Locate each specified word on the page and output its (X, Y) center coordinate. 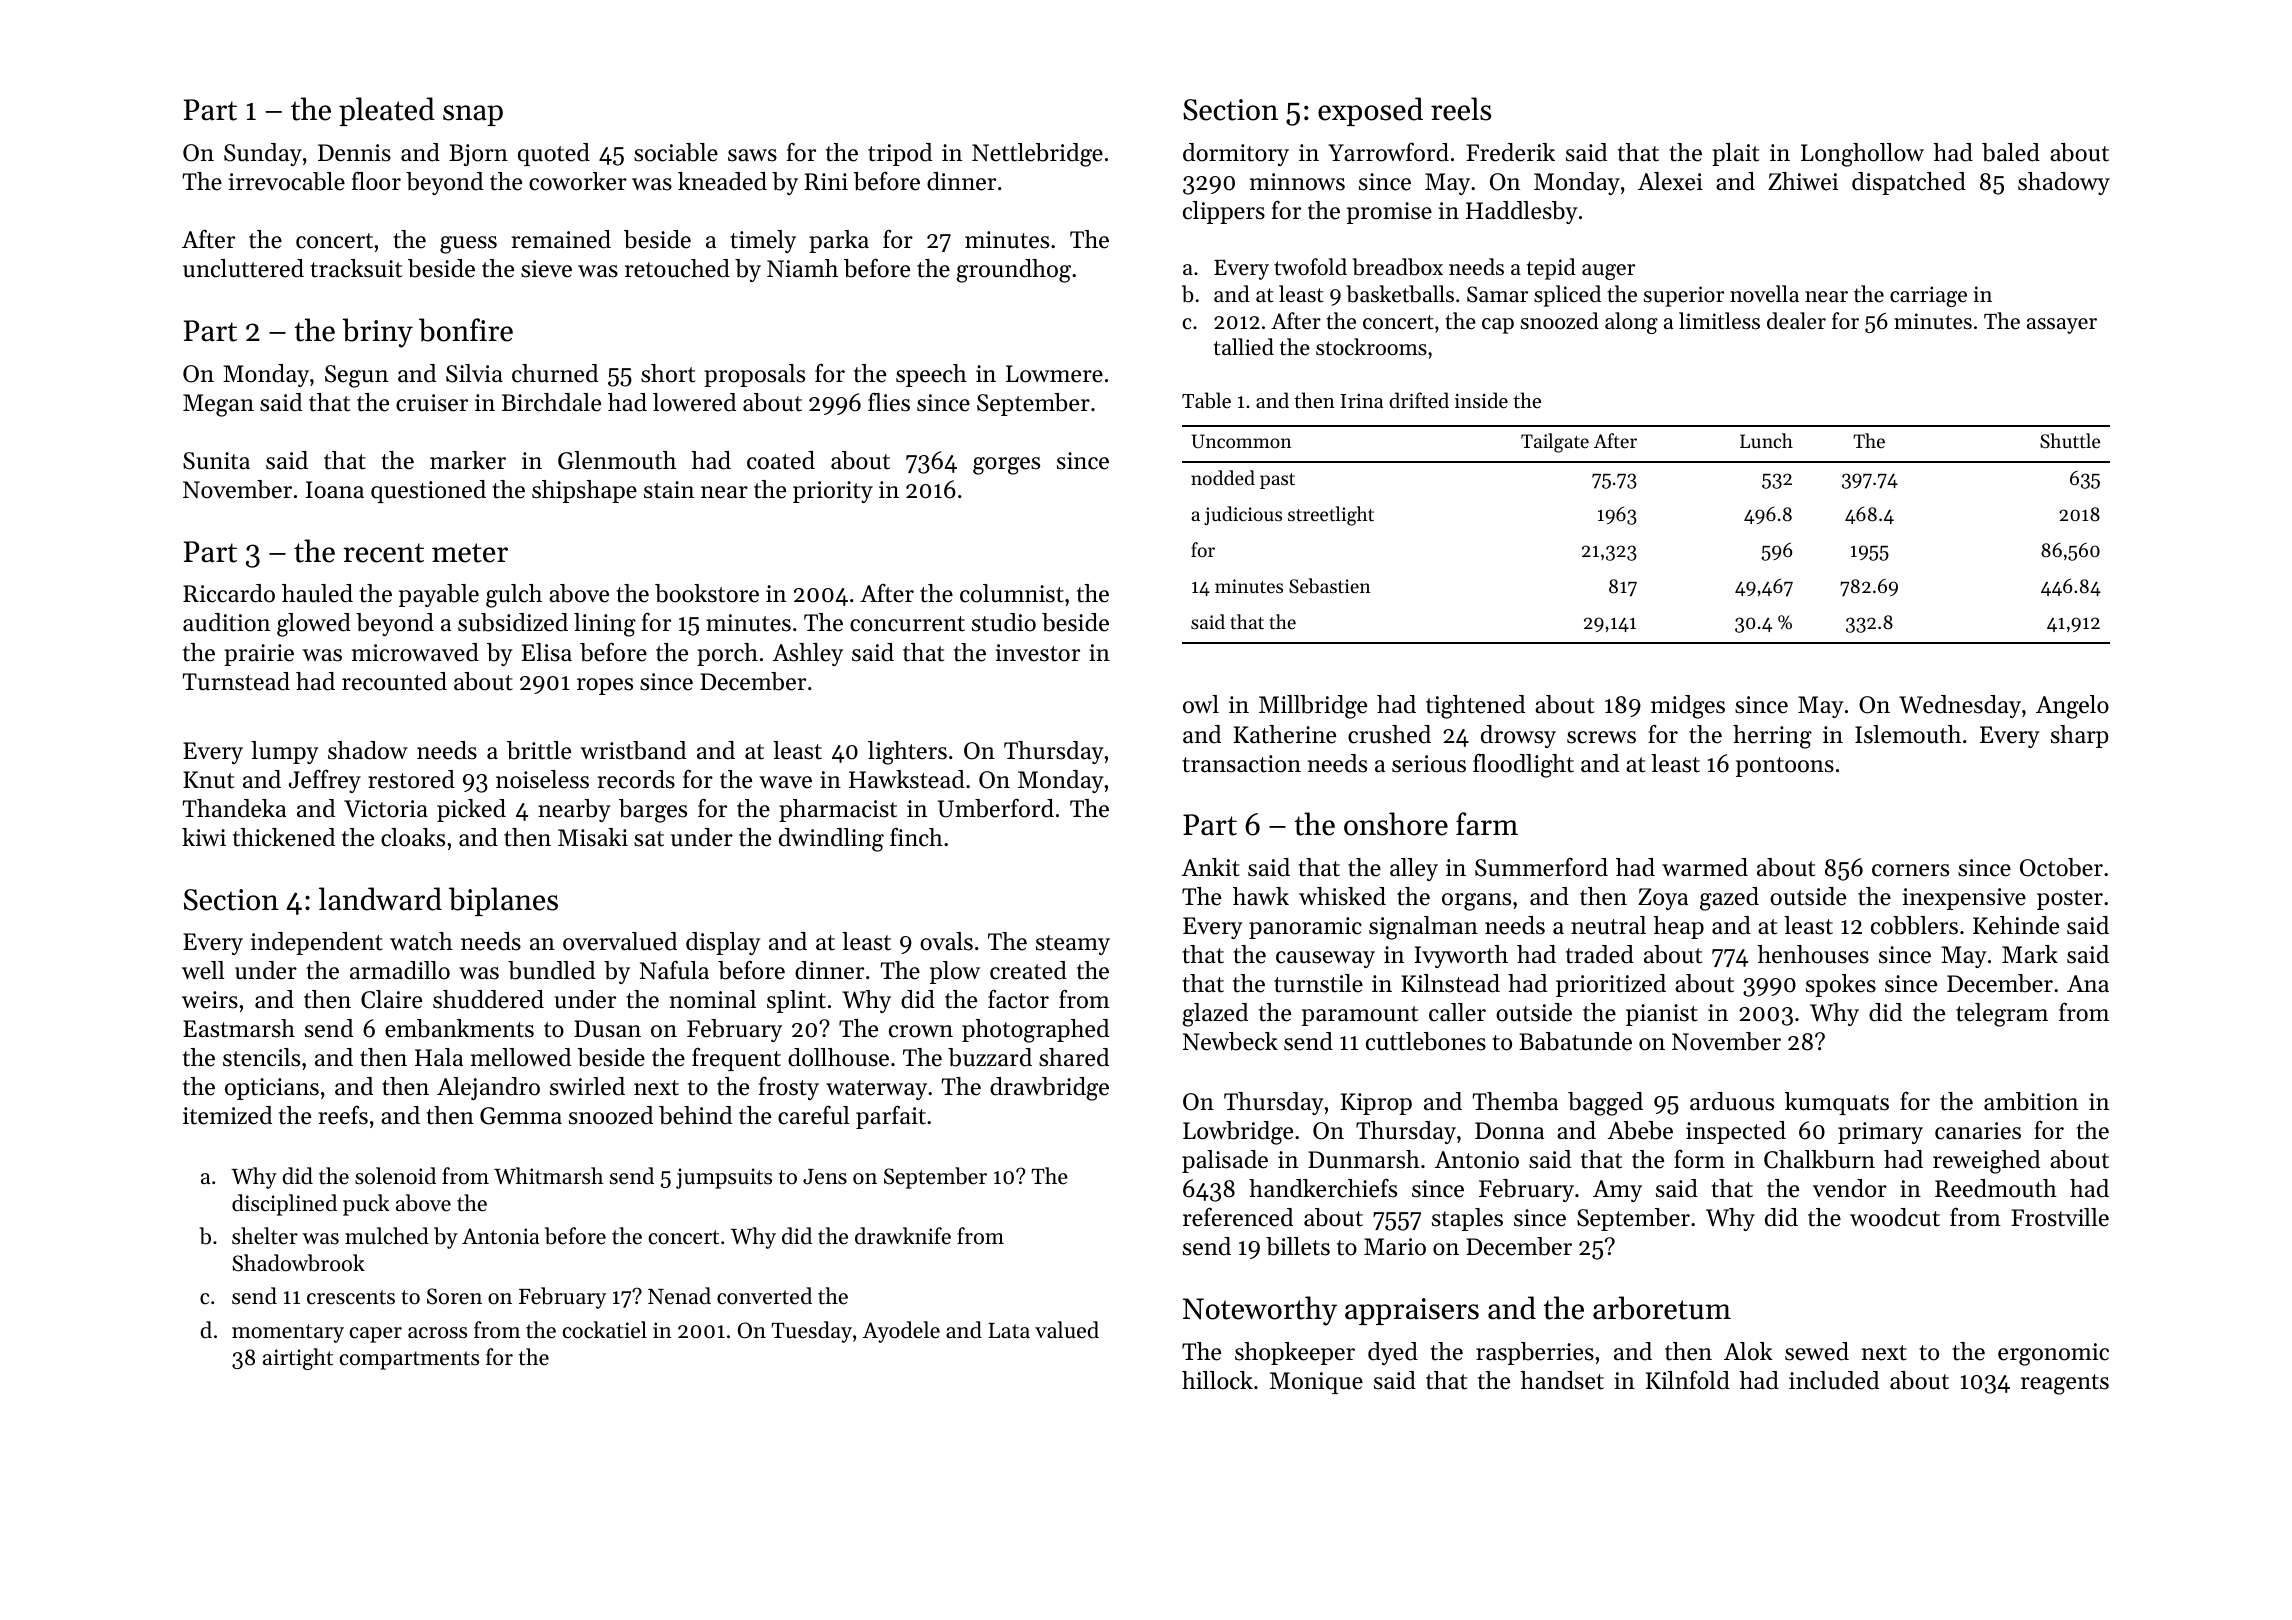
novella (1764, 294)
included (1834, 1380)
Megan (218, 405)
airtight (298, 1359)
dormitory (1236, 154)
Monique (1316, 1383)
